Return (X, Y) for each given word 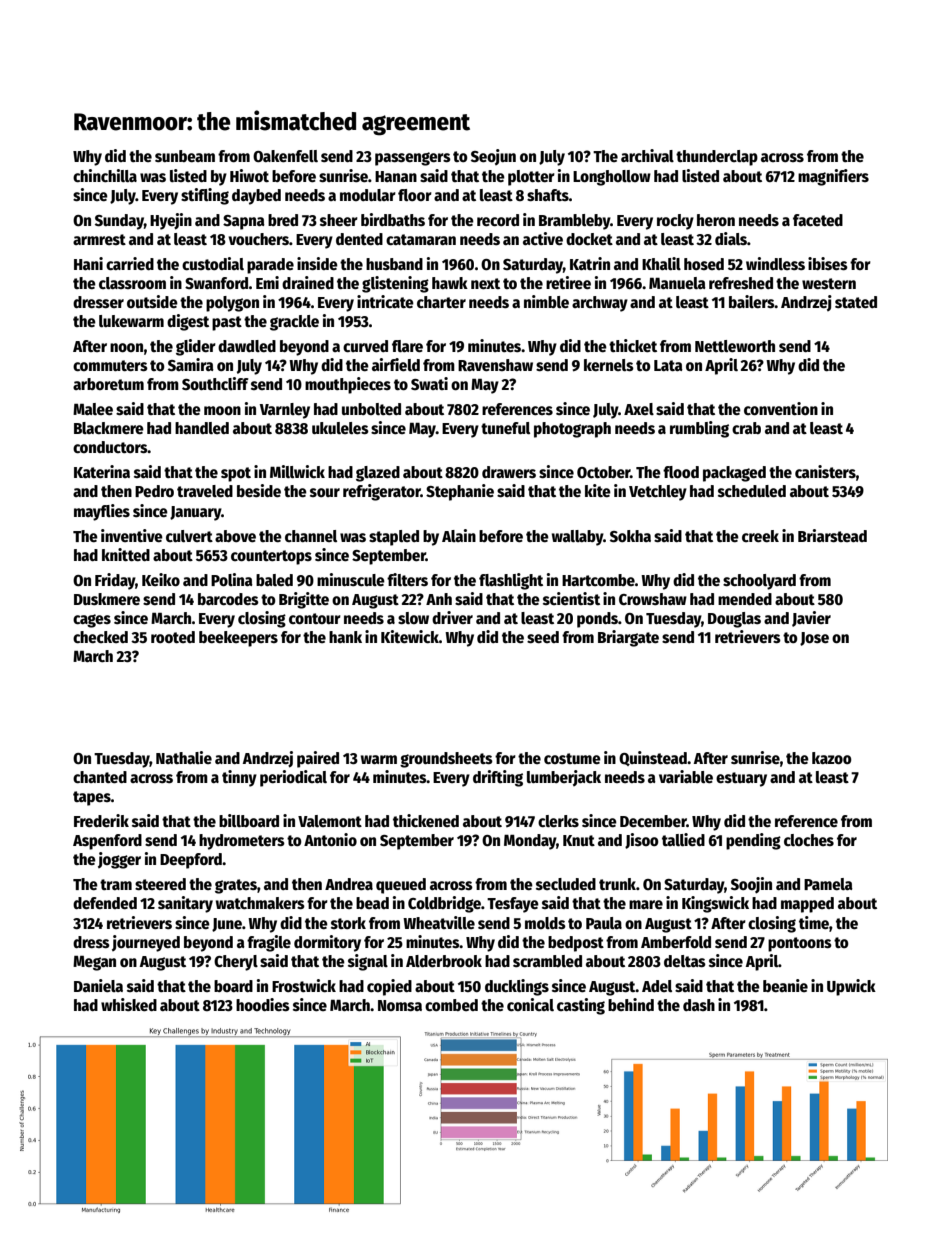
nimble (546, 302)
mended (745, 599)
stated (856, 302)
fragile (269, 943)
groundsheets (446, 760)
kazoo (832, 758)
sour (325, 492)
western (829, 284)
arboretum (108, 384)
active (543, 239)
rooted (173, 637)
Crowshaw (653, 599)
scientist (571, 598)
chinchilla (105, 176)
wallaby (577, 538)
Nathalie (184, 757)
